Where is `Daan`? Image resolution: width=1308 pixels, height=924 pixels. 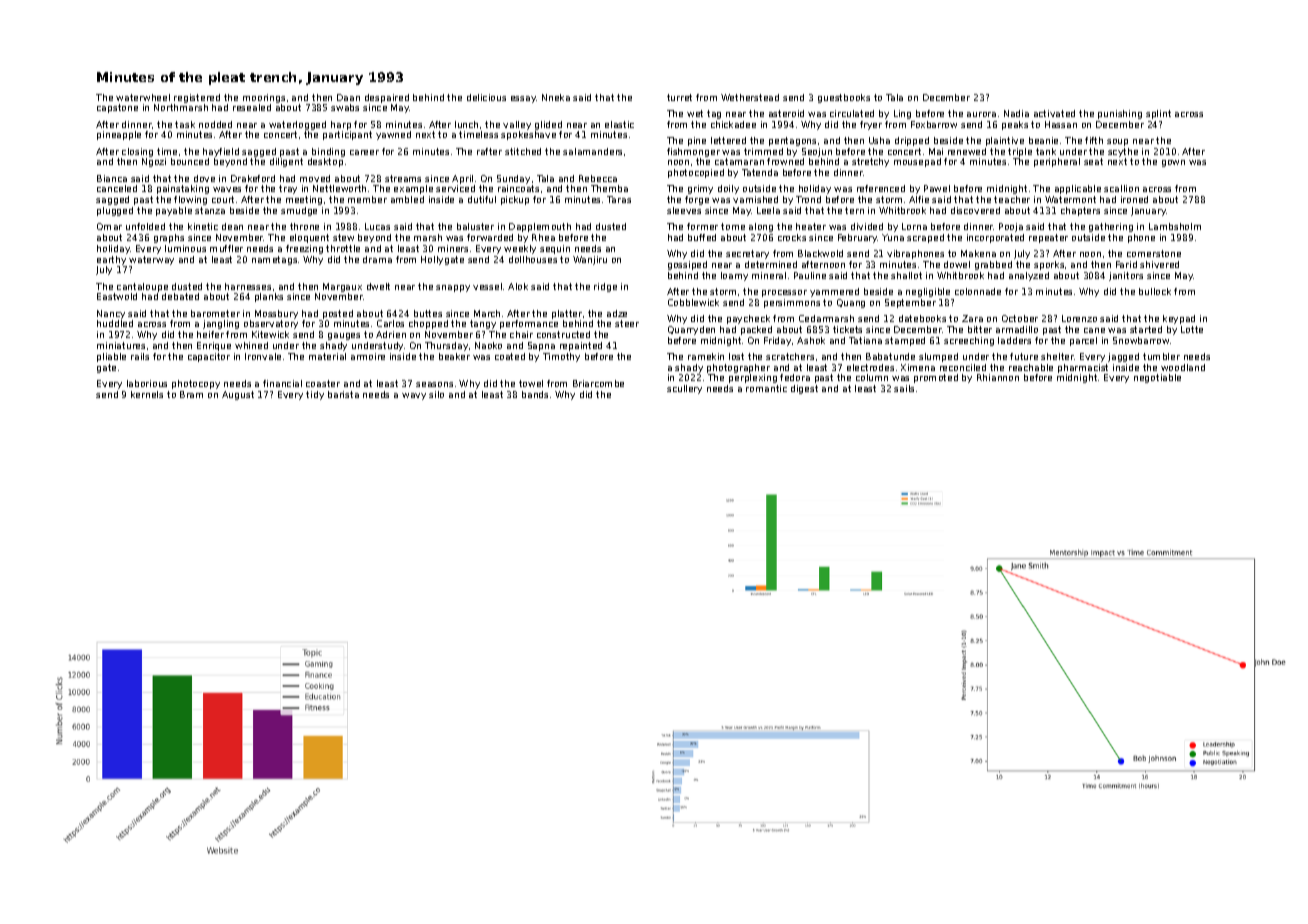
Daan is located at coordinates (348, 97).
